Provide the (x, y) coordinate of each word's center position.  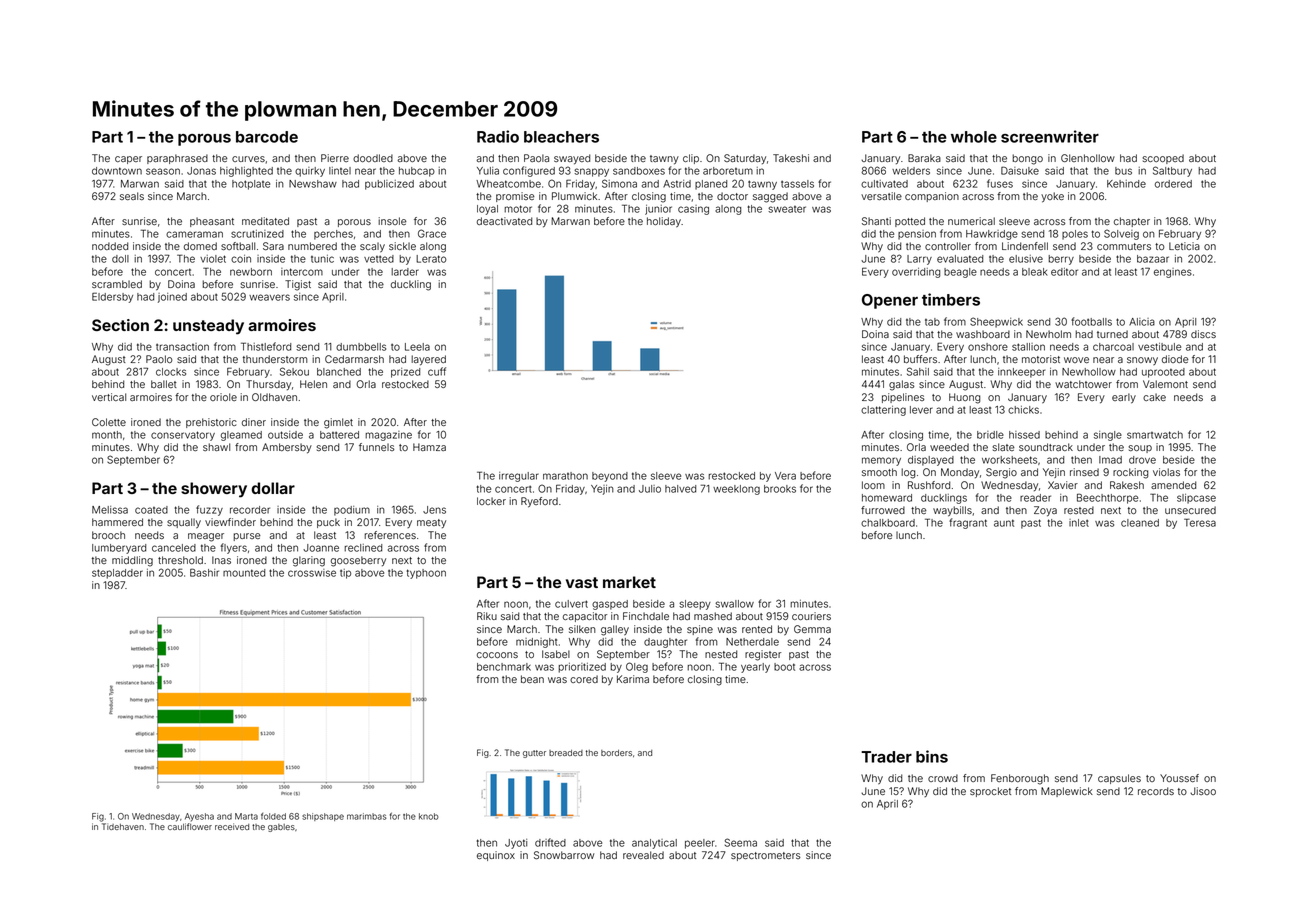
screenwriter (1050, 136)
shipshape (323, 817)
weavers (269, 297)
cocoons (497, 655)
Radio (498, 136)
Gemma (812, 629)
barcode (267, 137)
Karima (633, 679)
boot (784, 667)
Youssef (1179, 778)
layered (428, 360)
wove (1076, 360)
